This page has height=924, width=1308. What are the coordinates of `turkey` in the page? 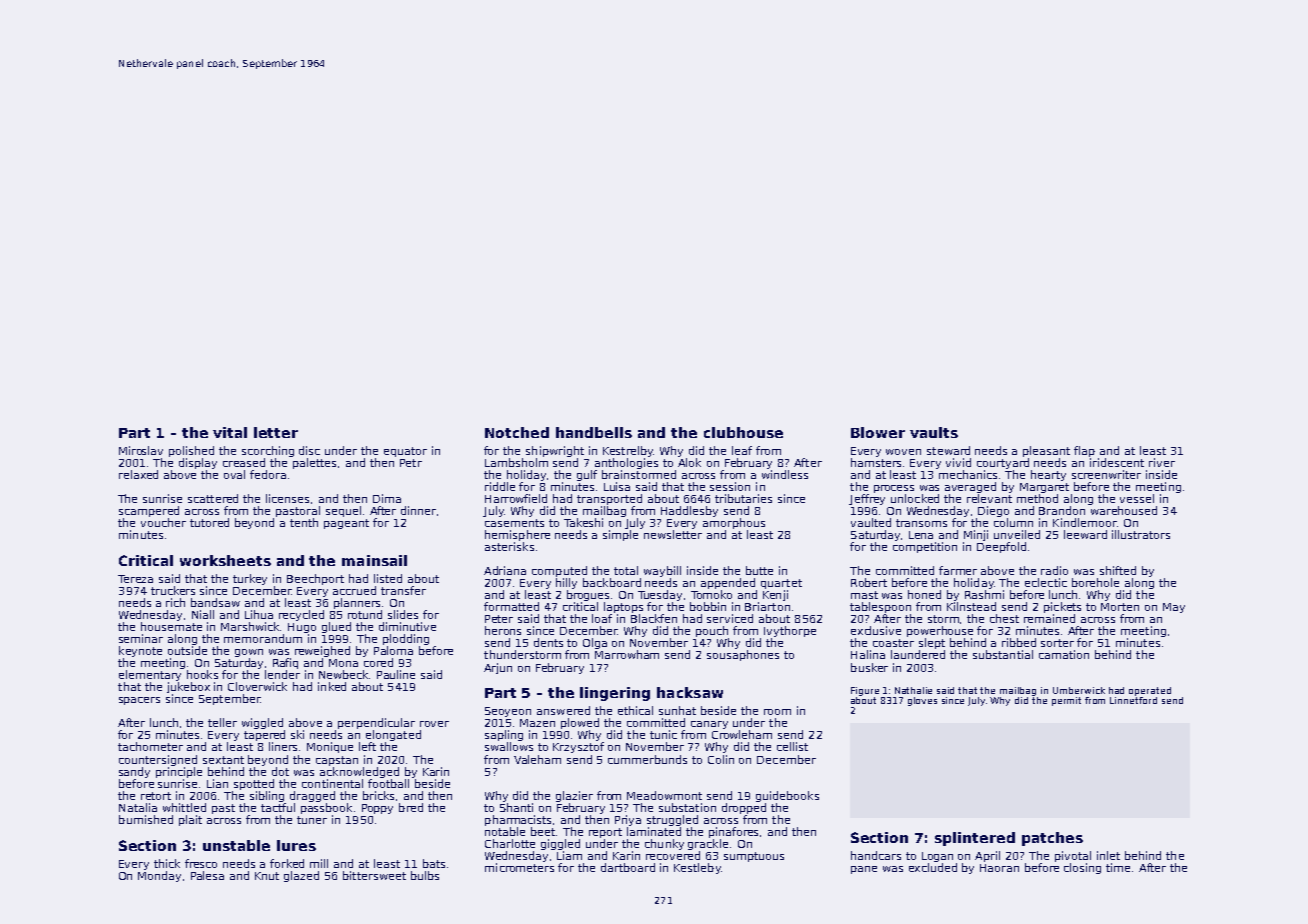 It's located at (250, 579).
